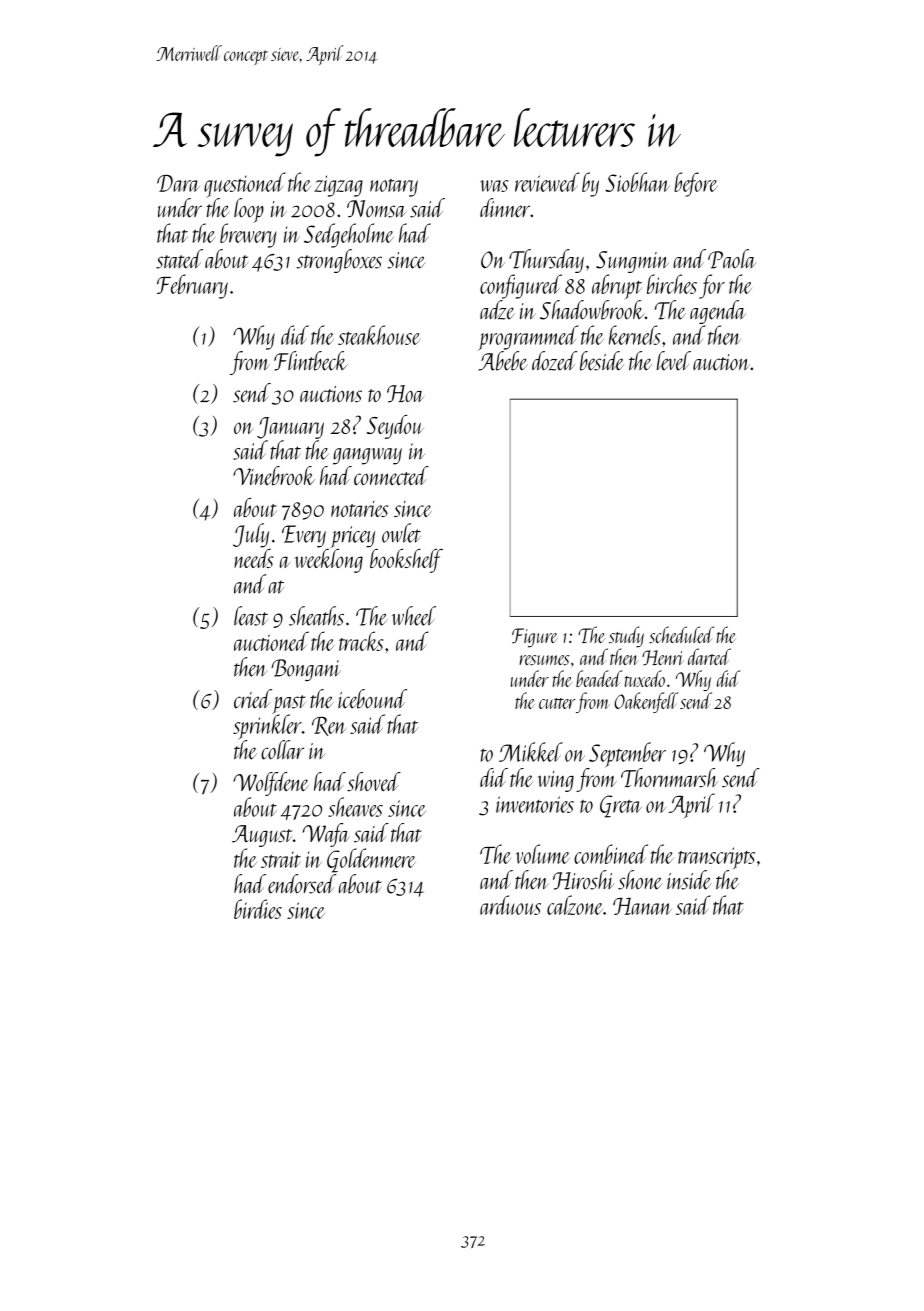  I want to click on beside, so click(602, 361).
